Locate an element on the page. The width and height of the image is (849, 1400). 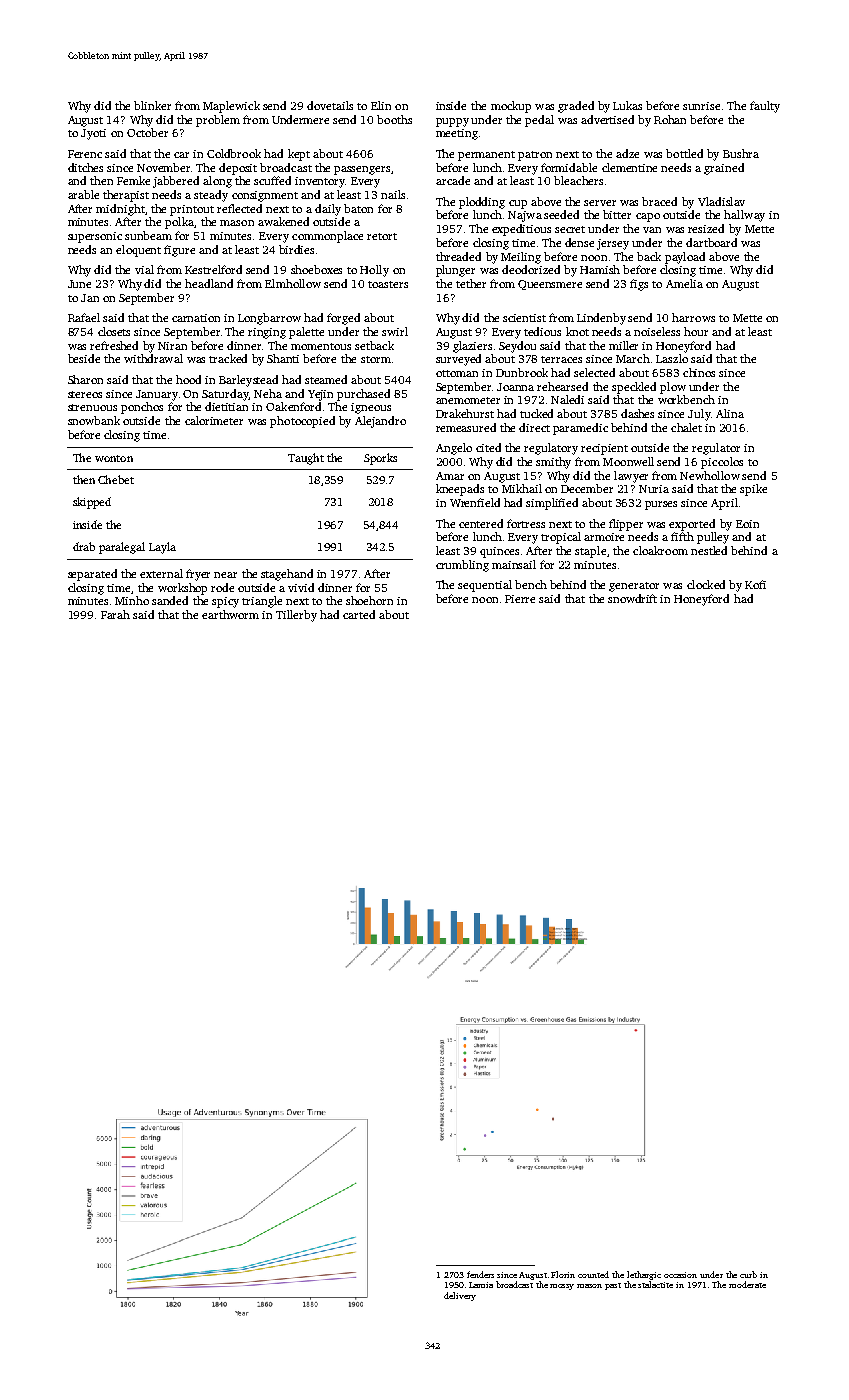
spike is located at coordinates (753, 490).
